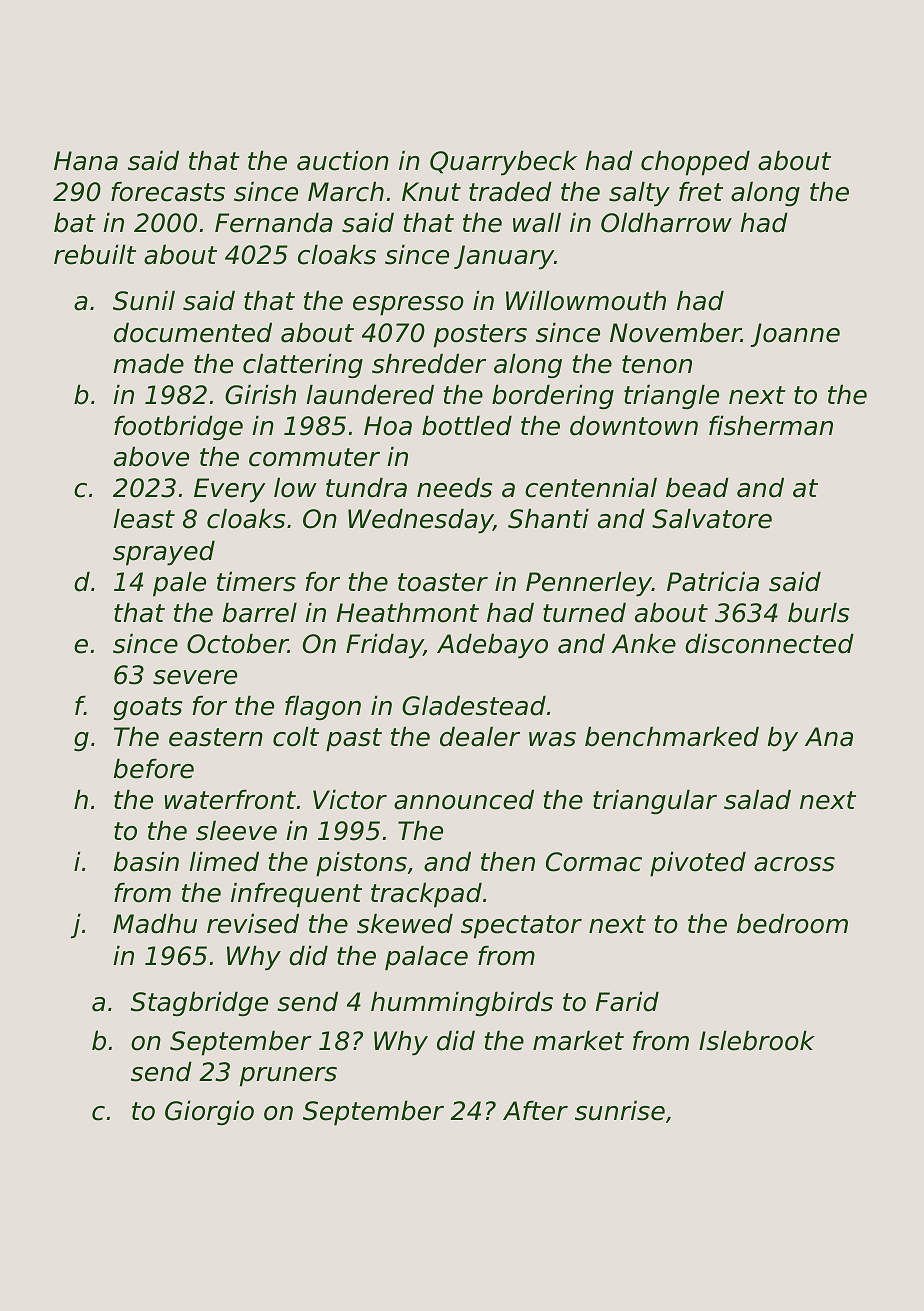  Describe the element at coordinates (712, 518) in the screenshot. I see `Salvatore` at that location.
